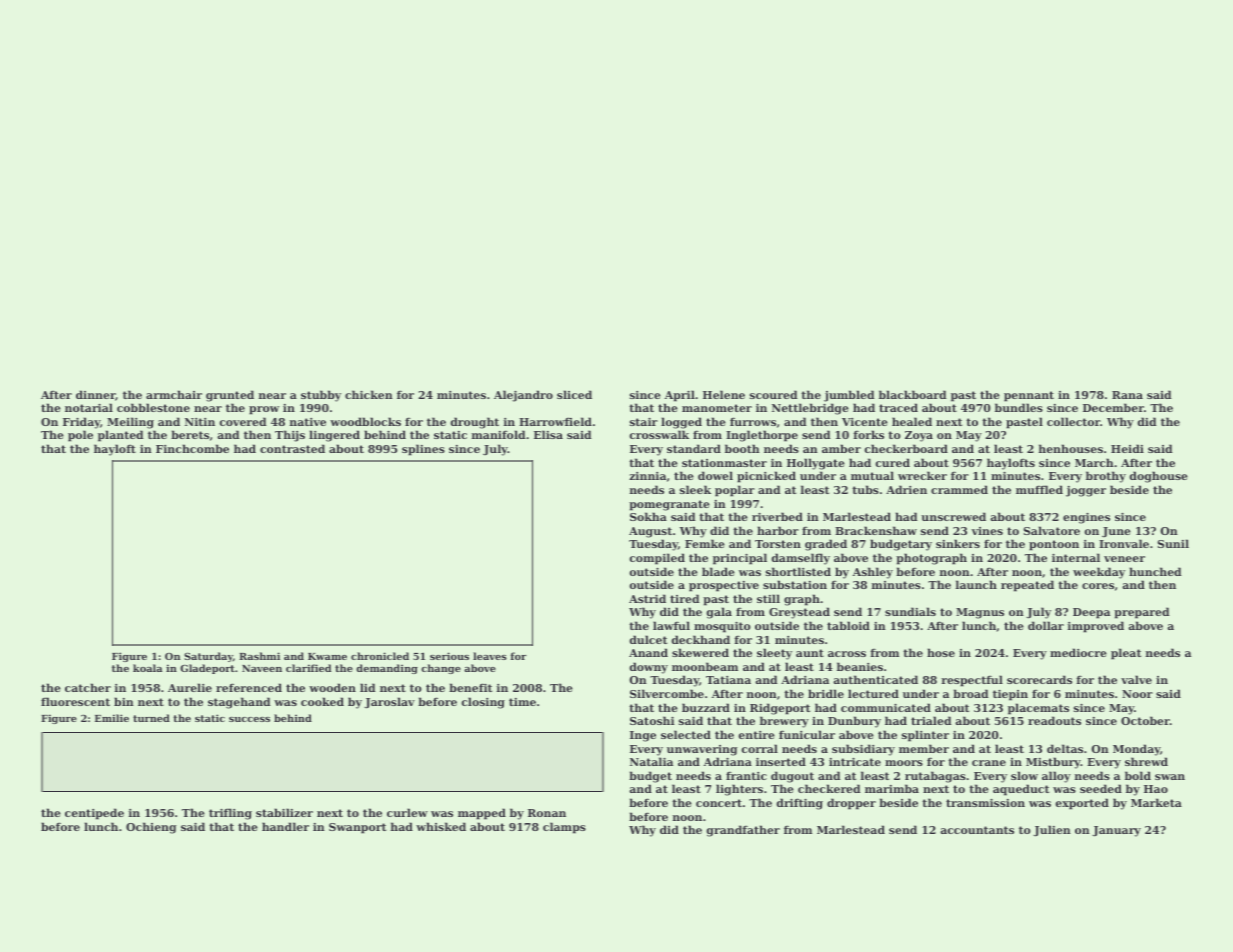  I want to click on picnicked, so click(766, 477).
